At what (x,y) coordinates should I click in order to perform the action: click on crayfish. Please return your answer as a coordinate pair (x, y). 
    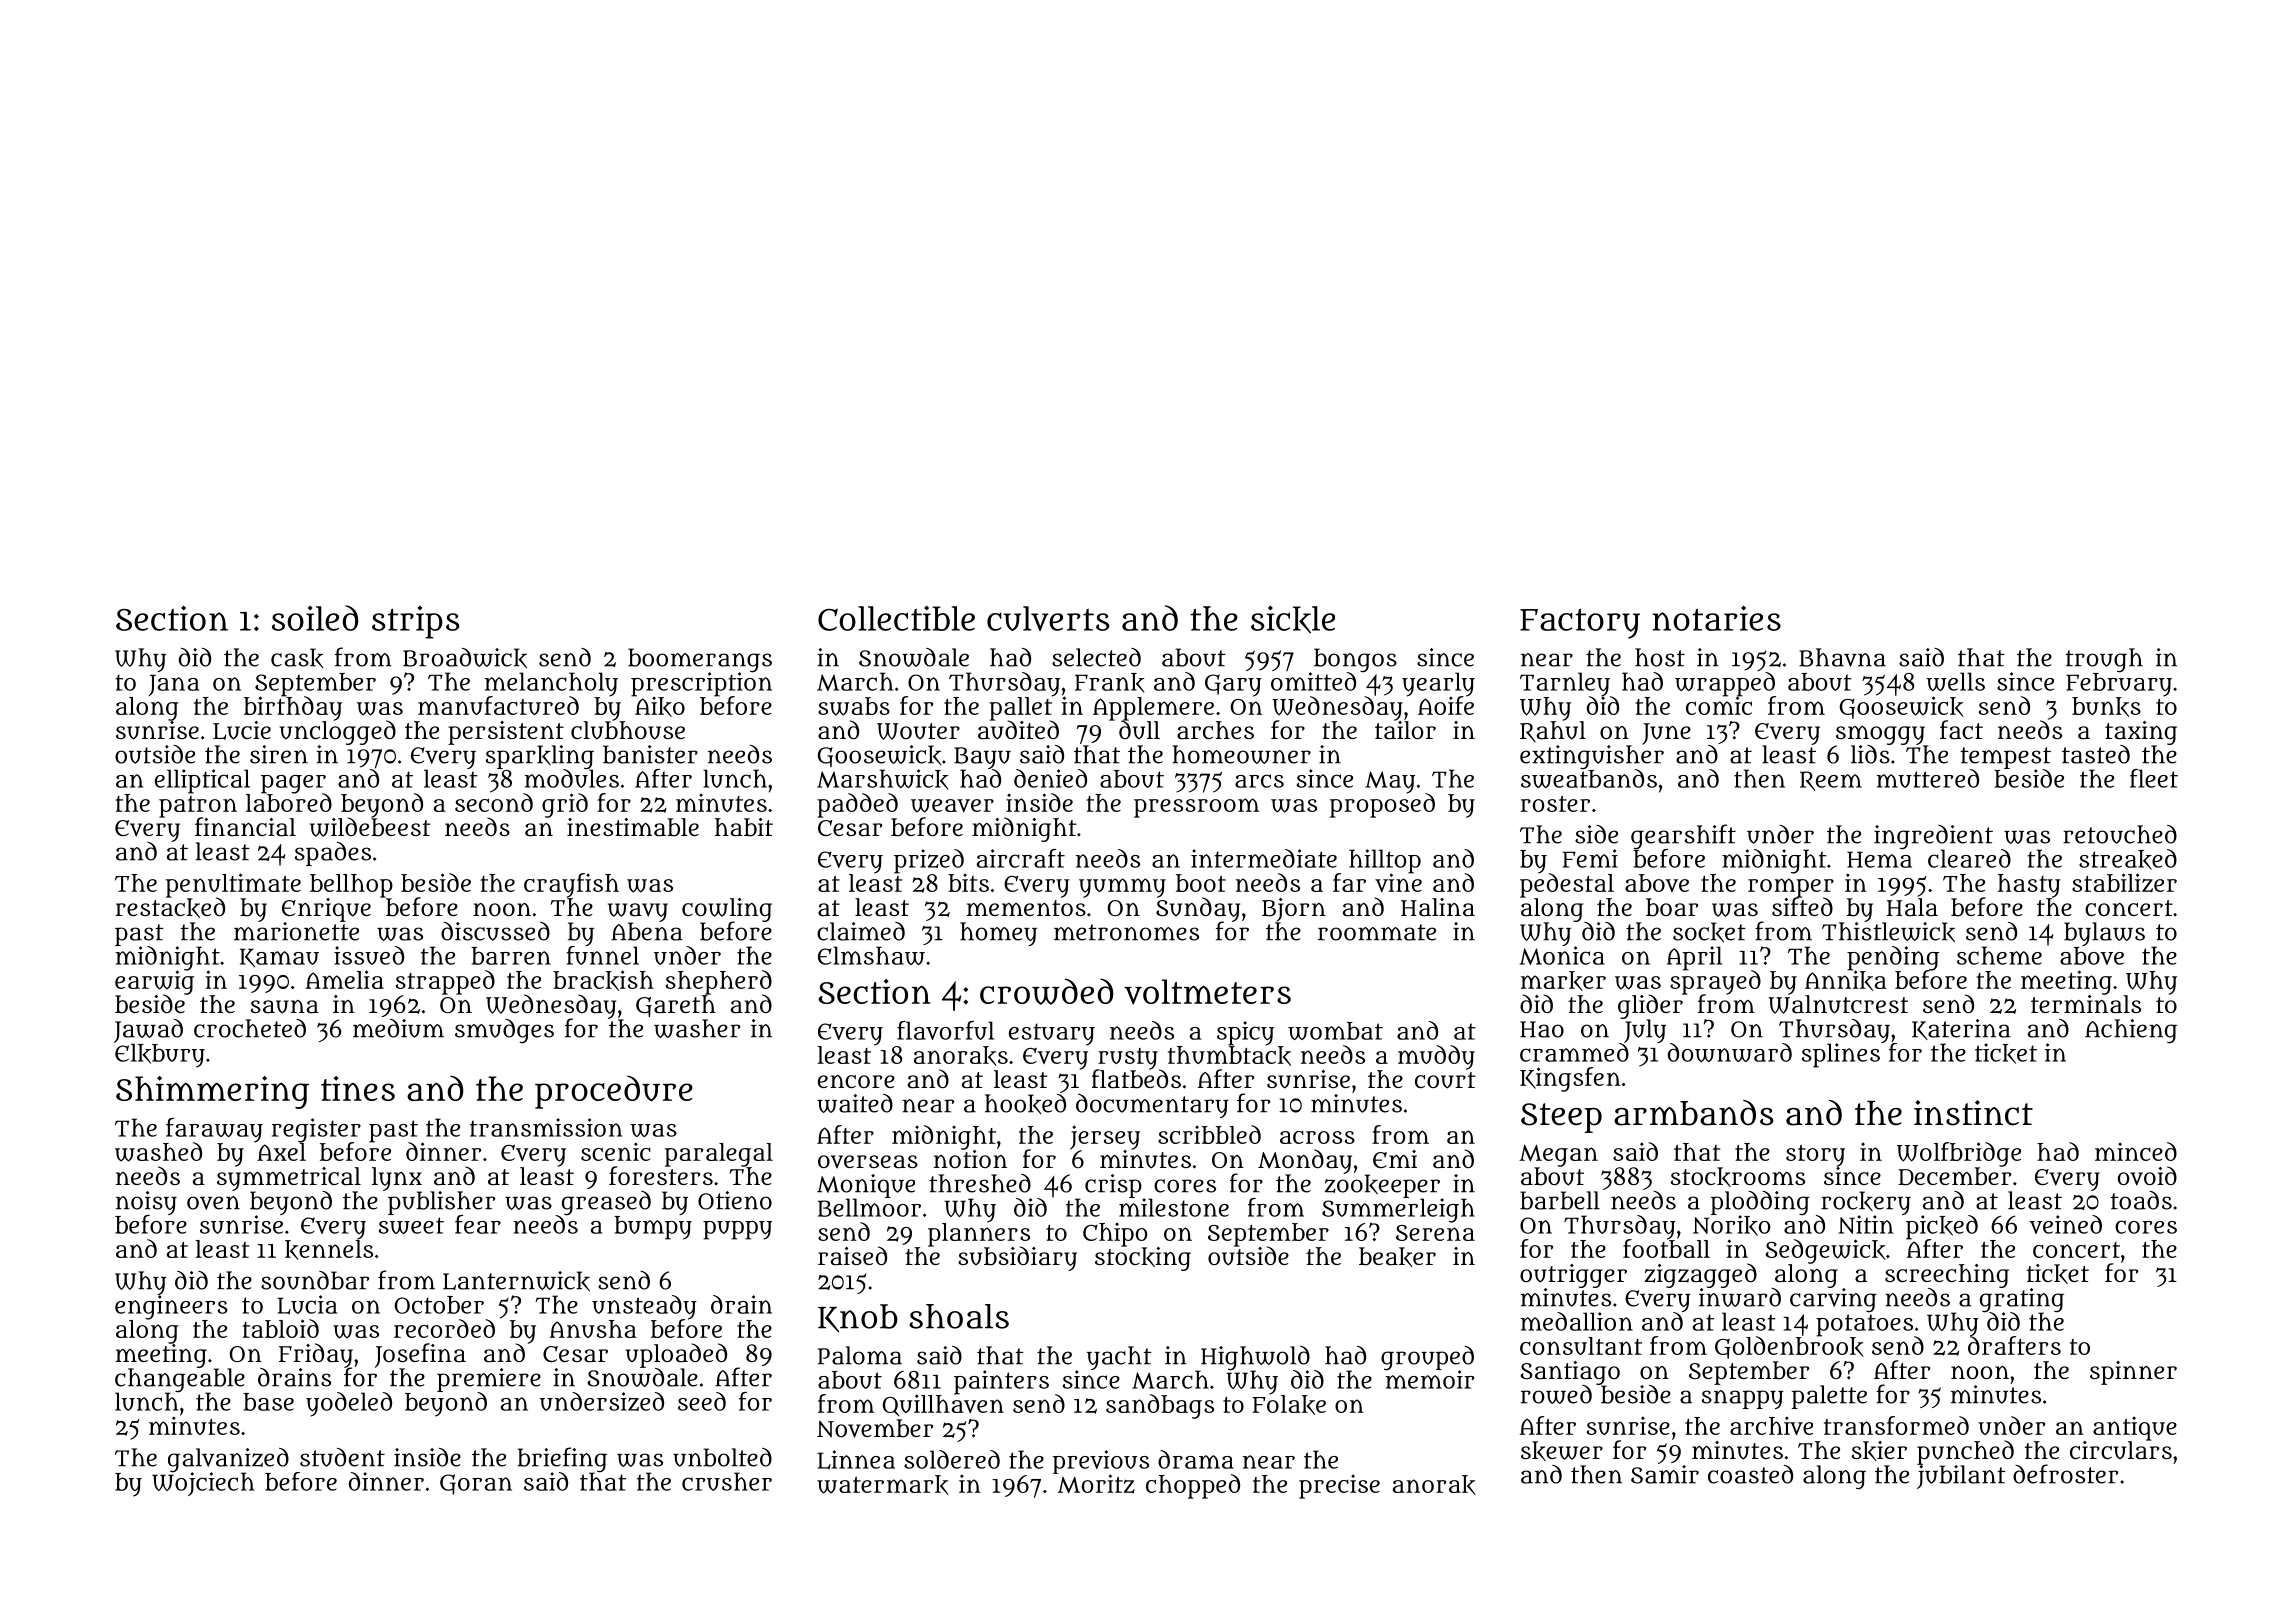
    Looking at the image, I should click on (571, 885).
